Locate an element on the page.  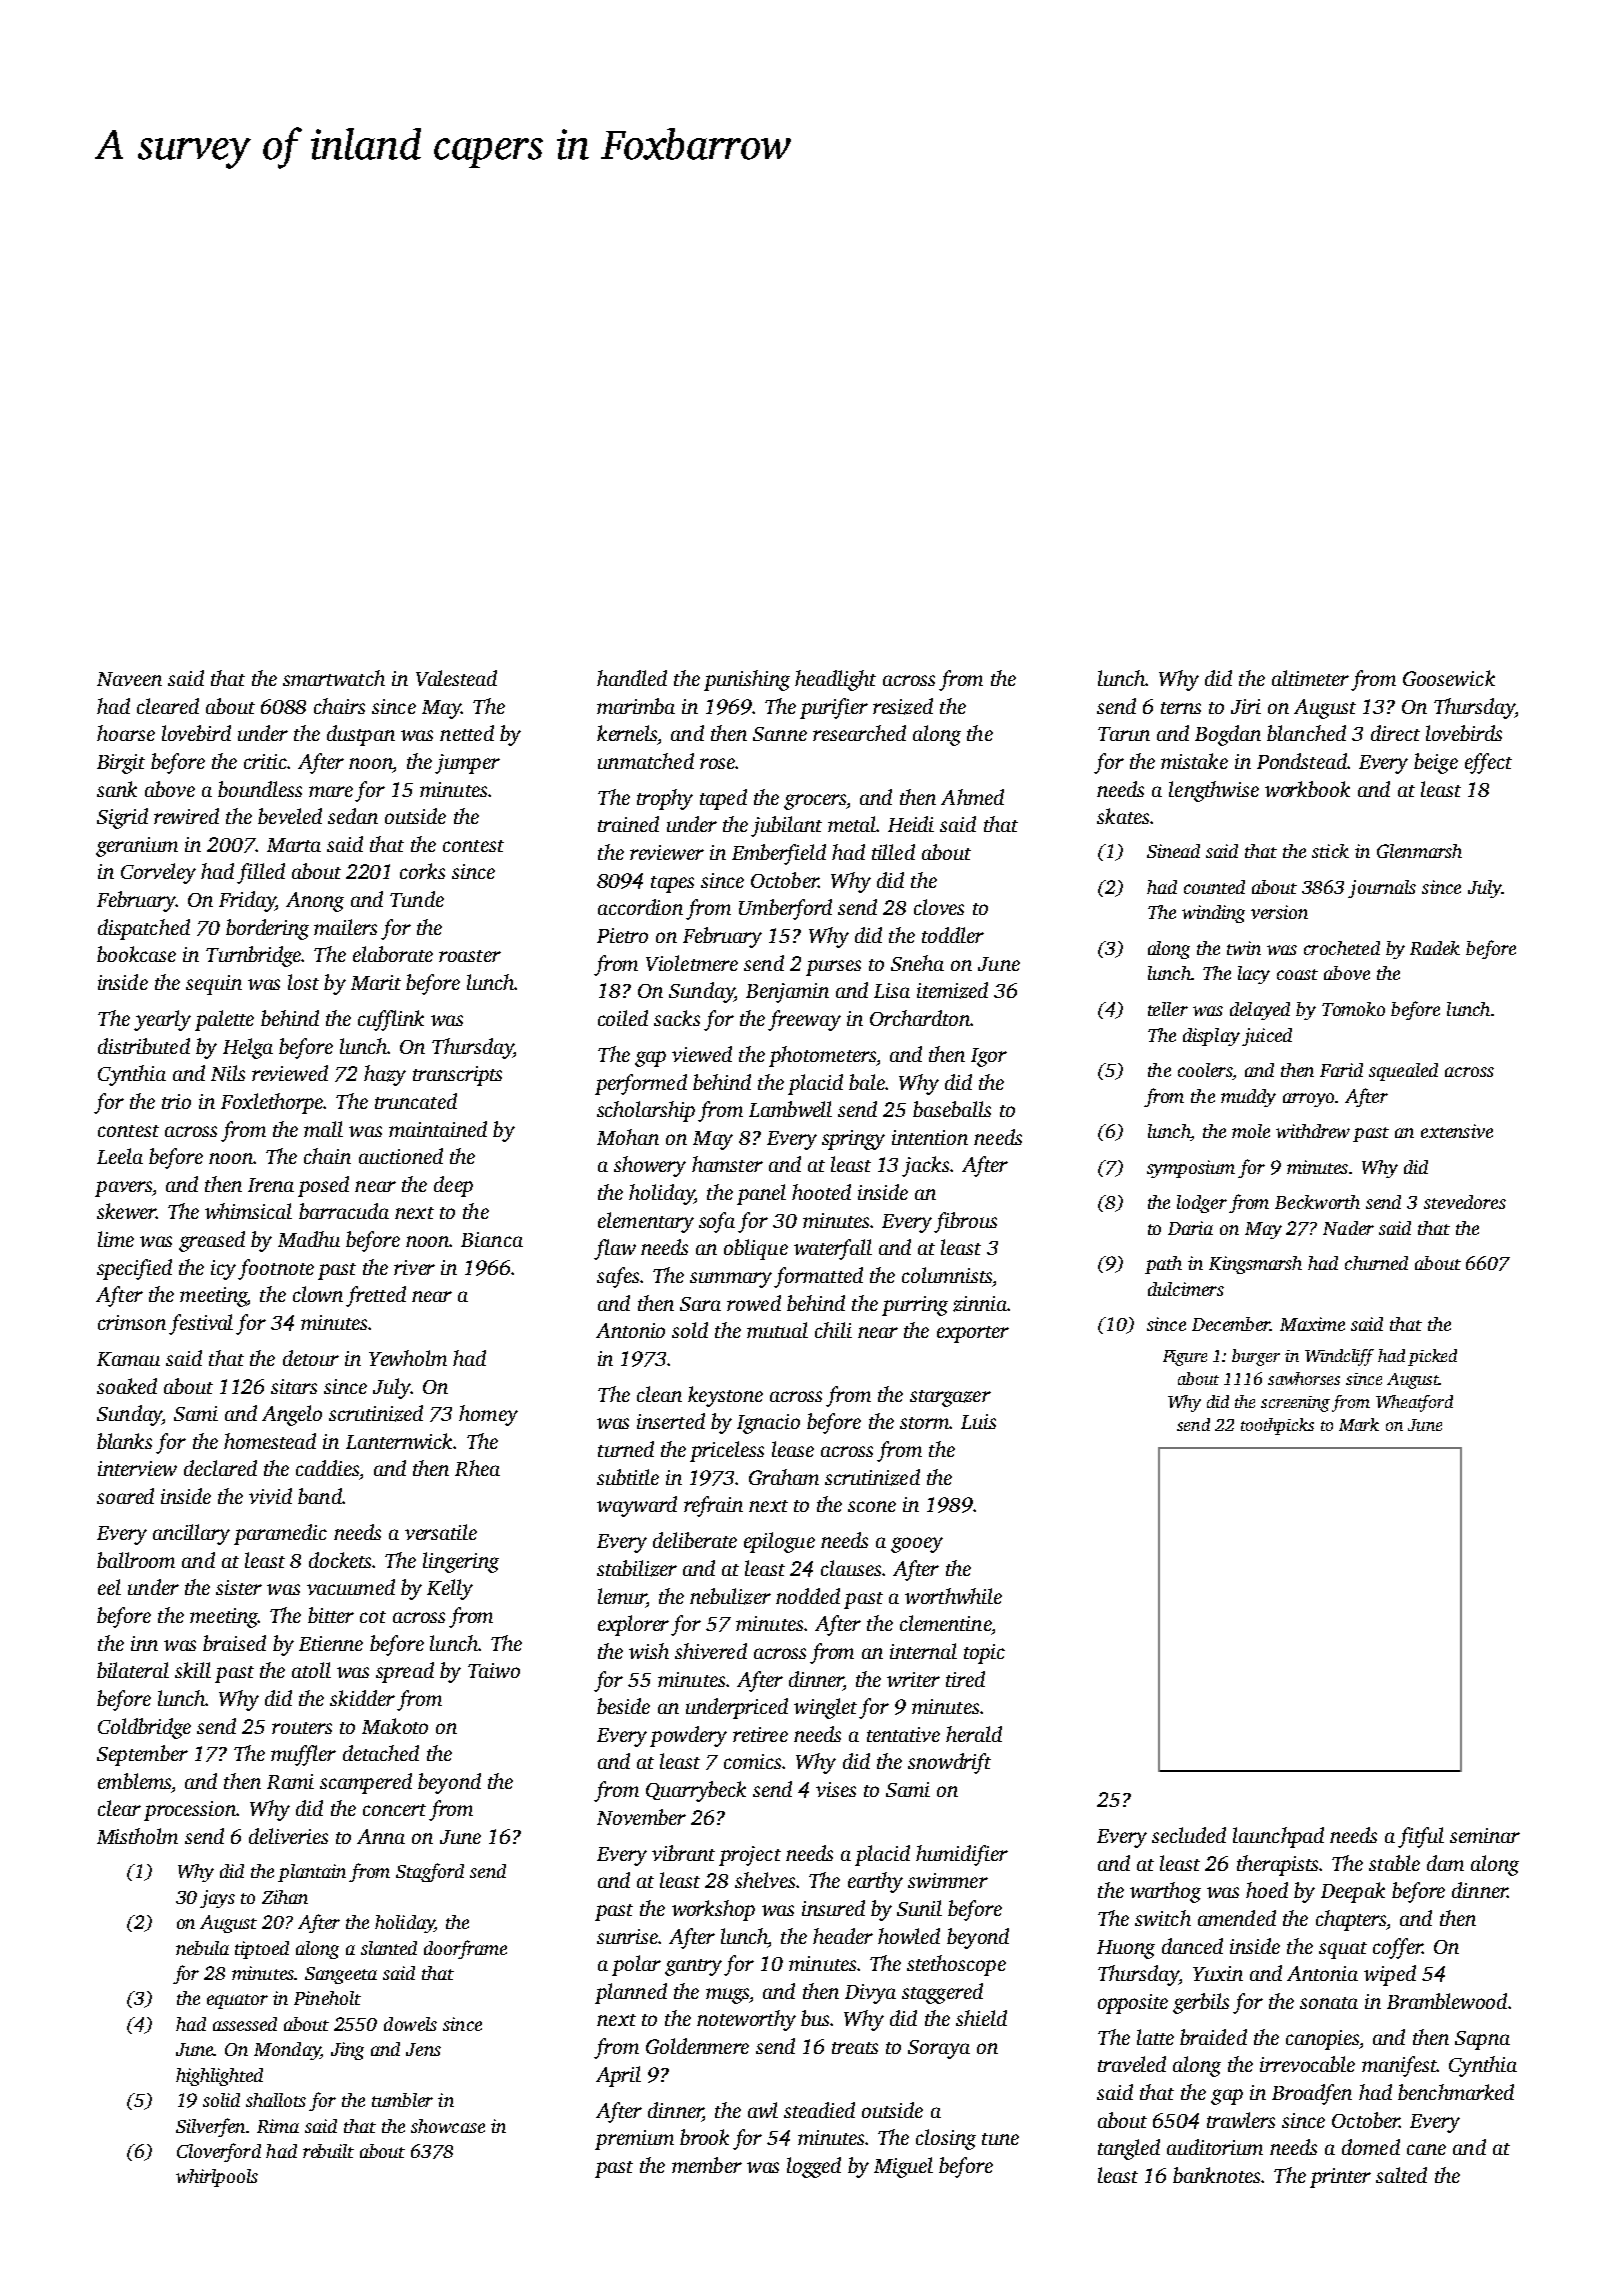
cloves is located at coordinates (939, 907).
